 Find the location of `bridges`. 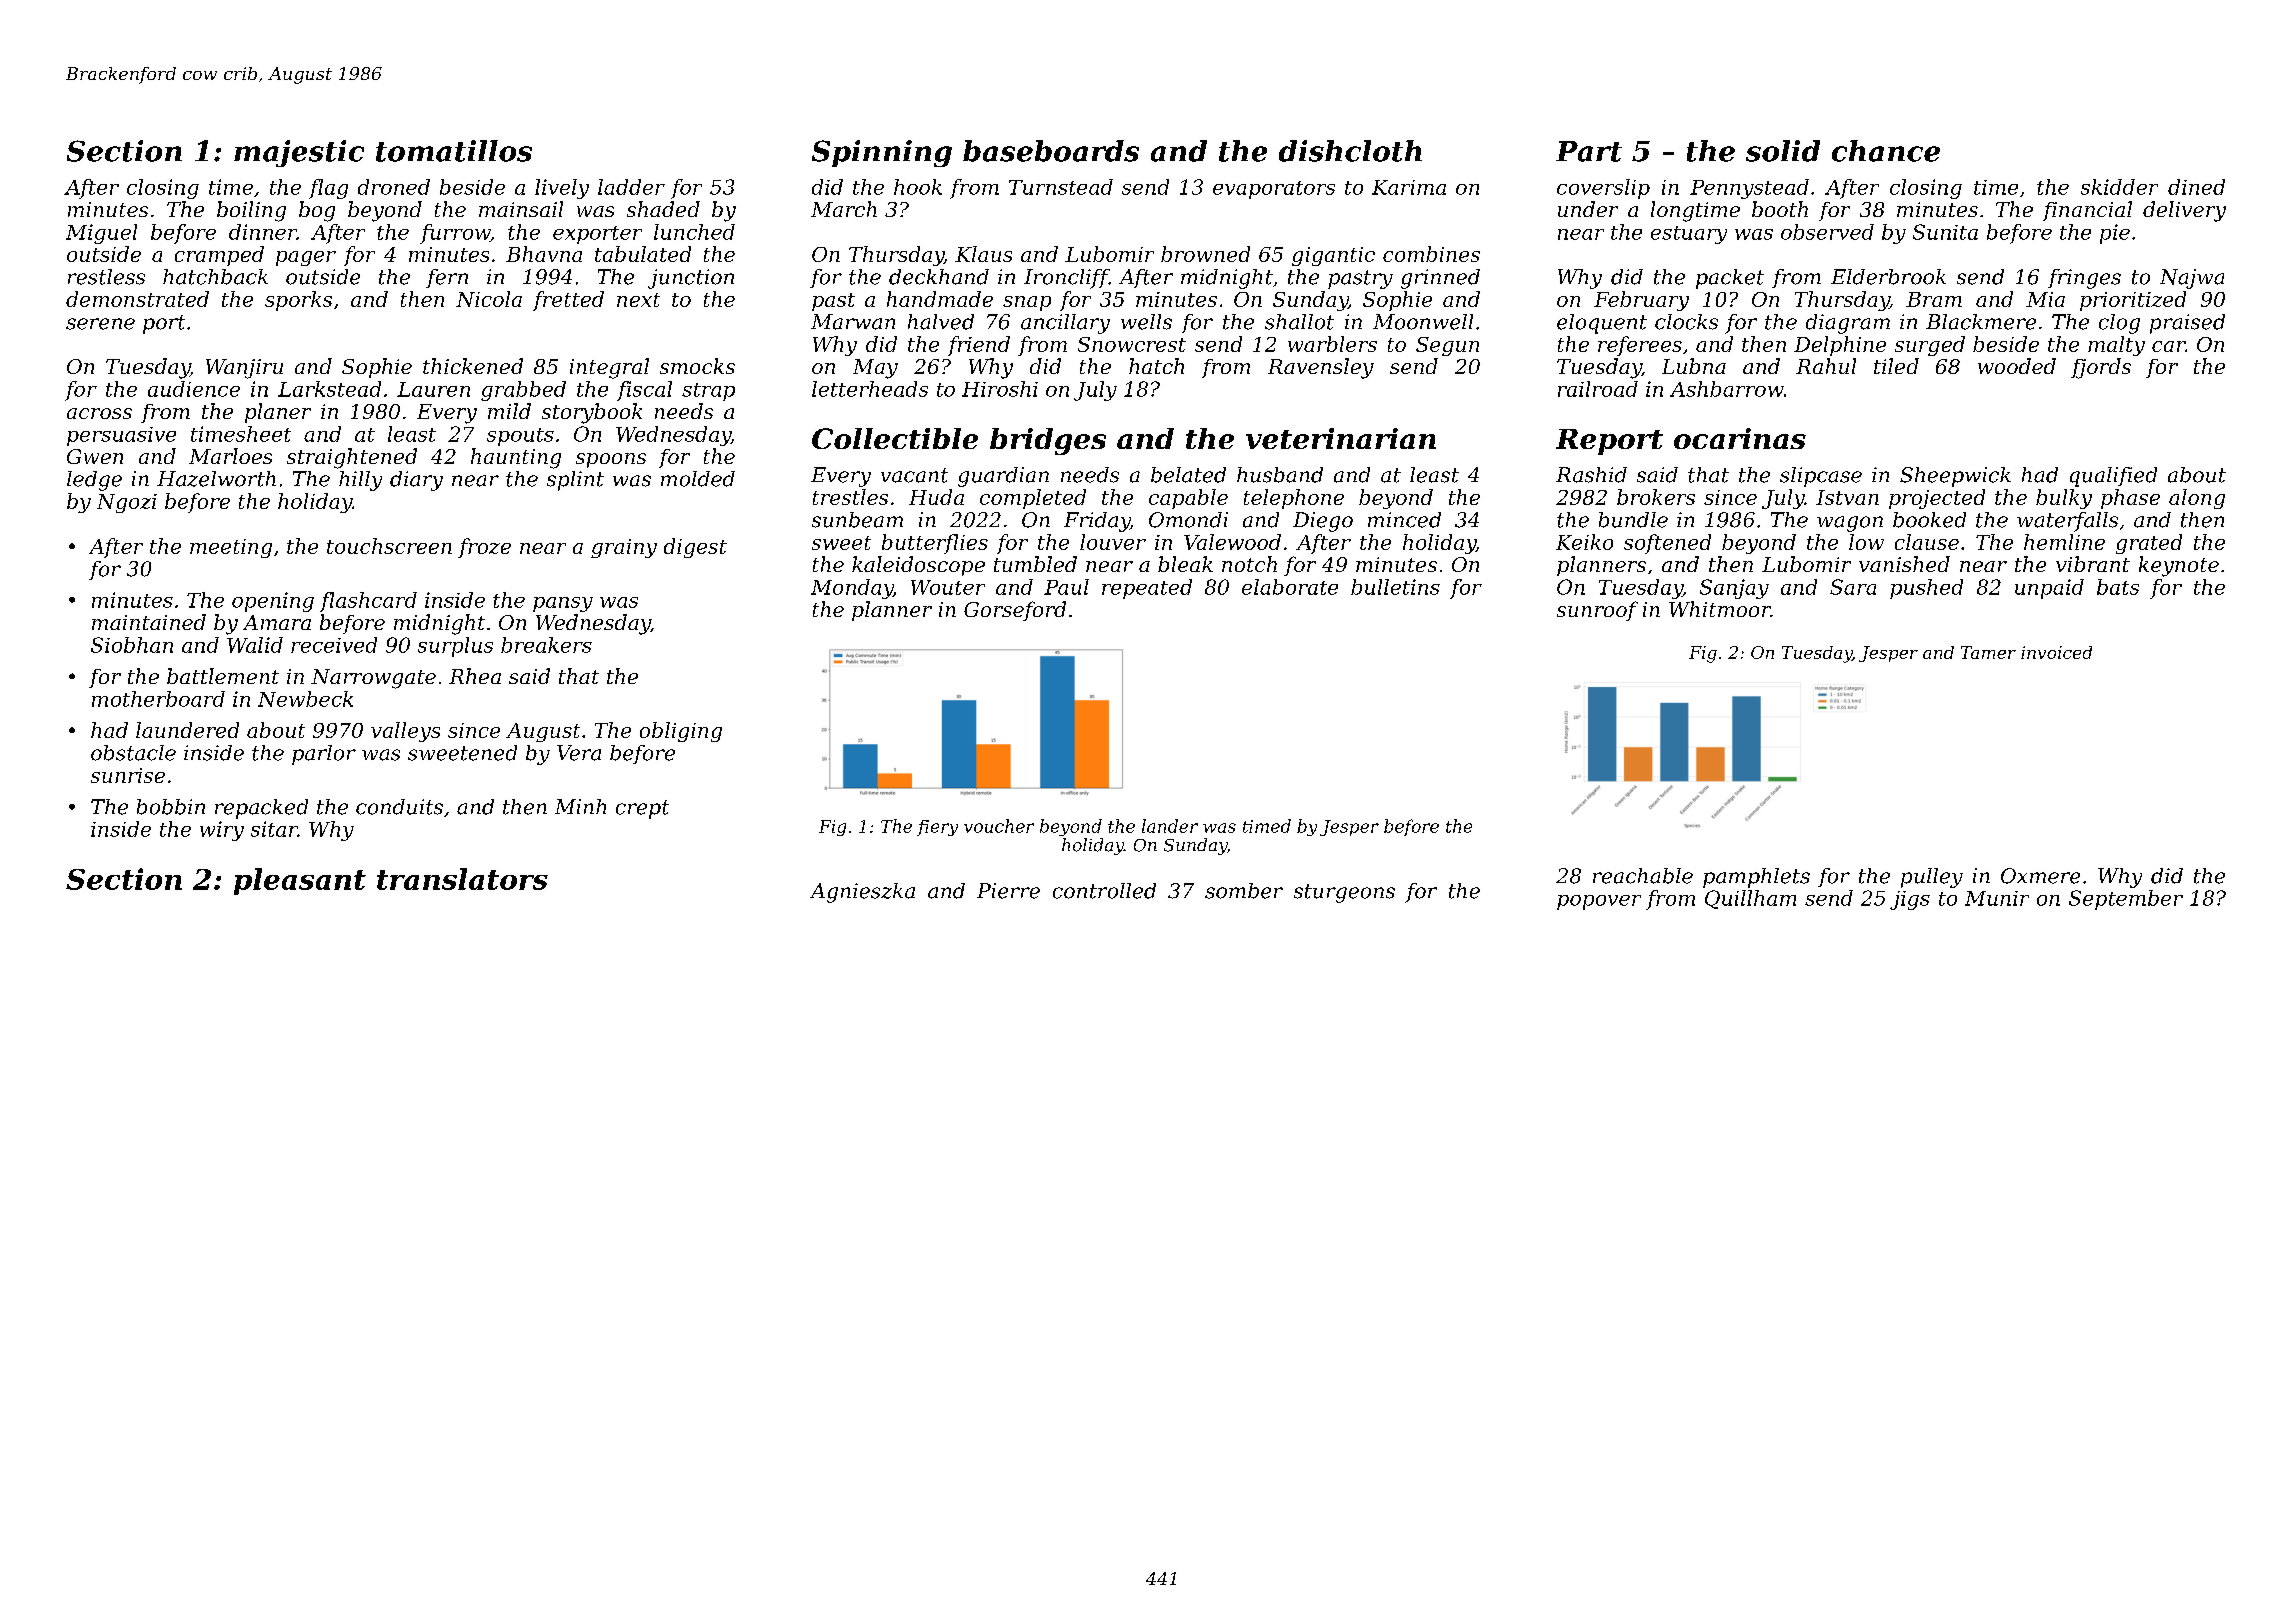

bridges is located at coordinates (1048, 441).
